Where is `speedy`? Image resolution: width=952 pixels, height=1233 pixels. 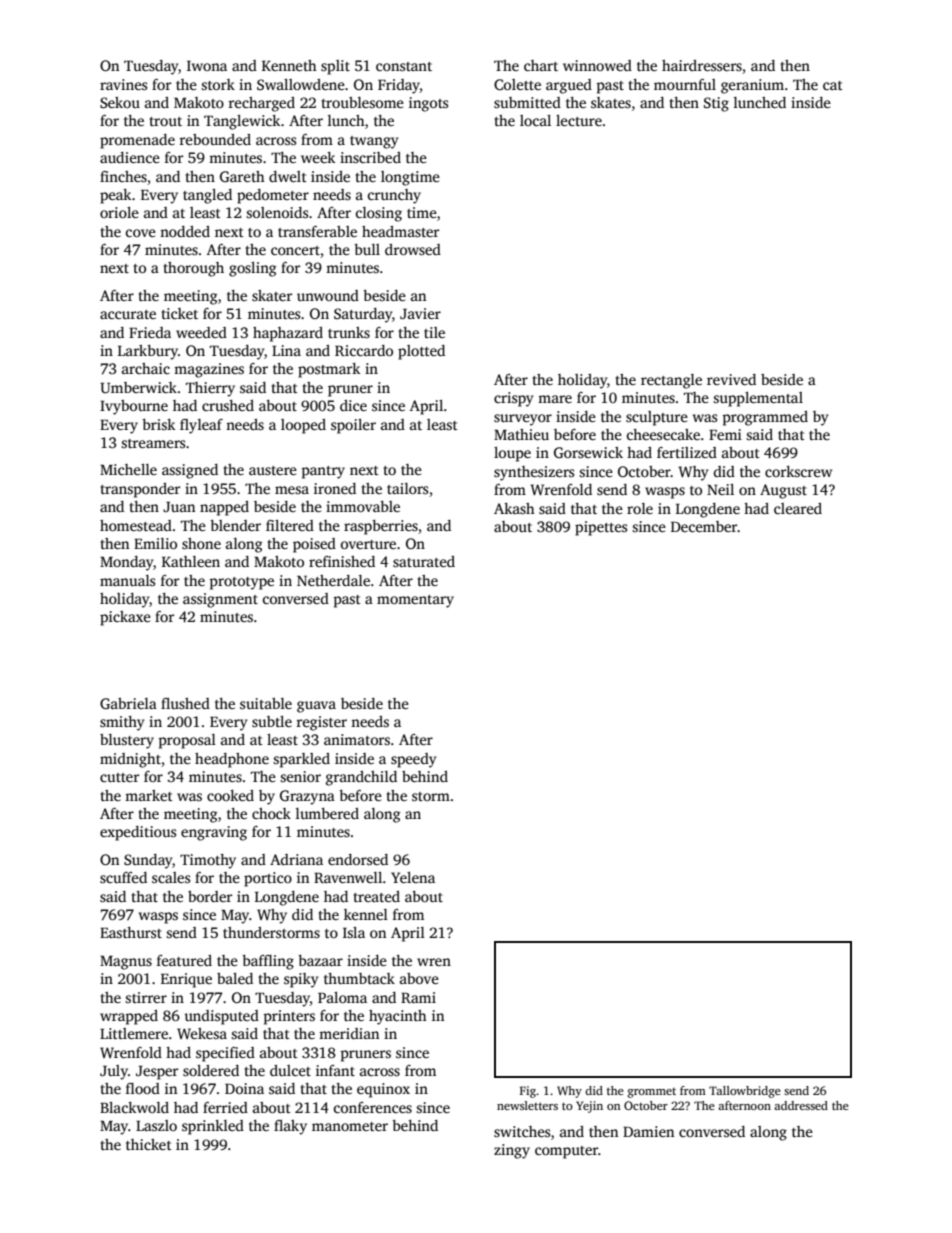 speedy is located at coordinates (413, 760).
